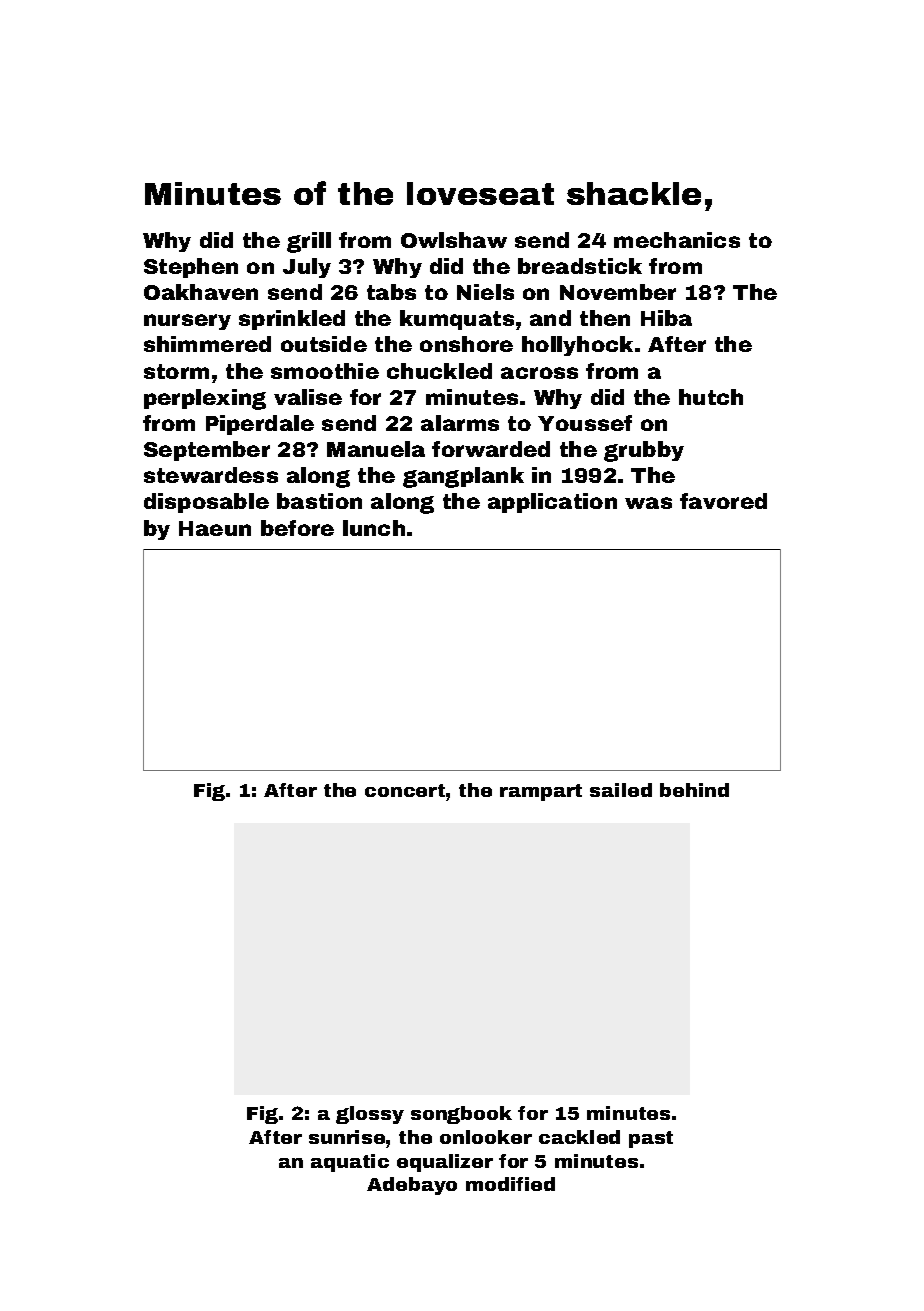  I want to click on November, so click(618, 292).
